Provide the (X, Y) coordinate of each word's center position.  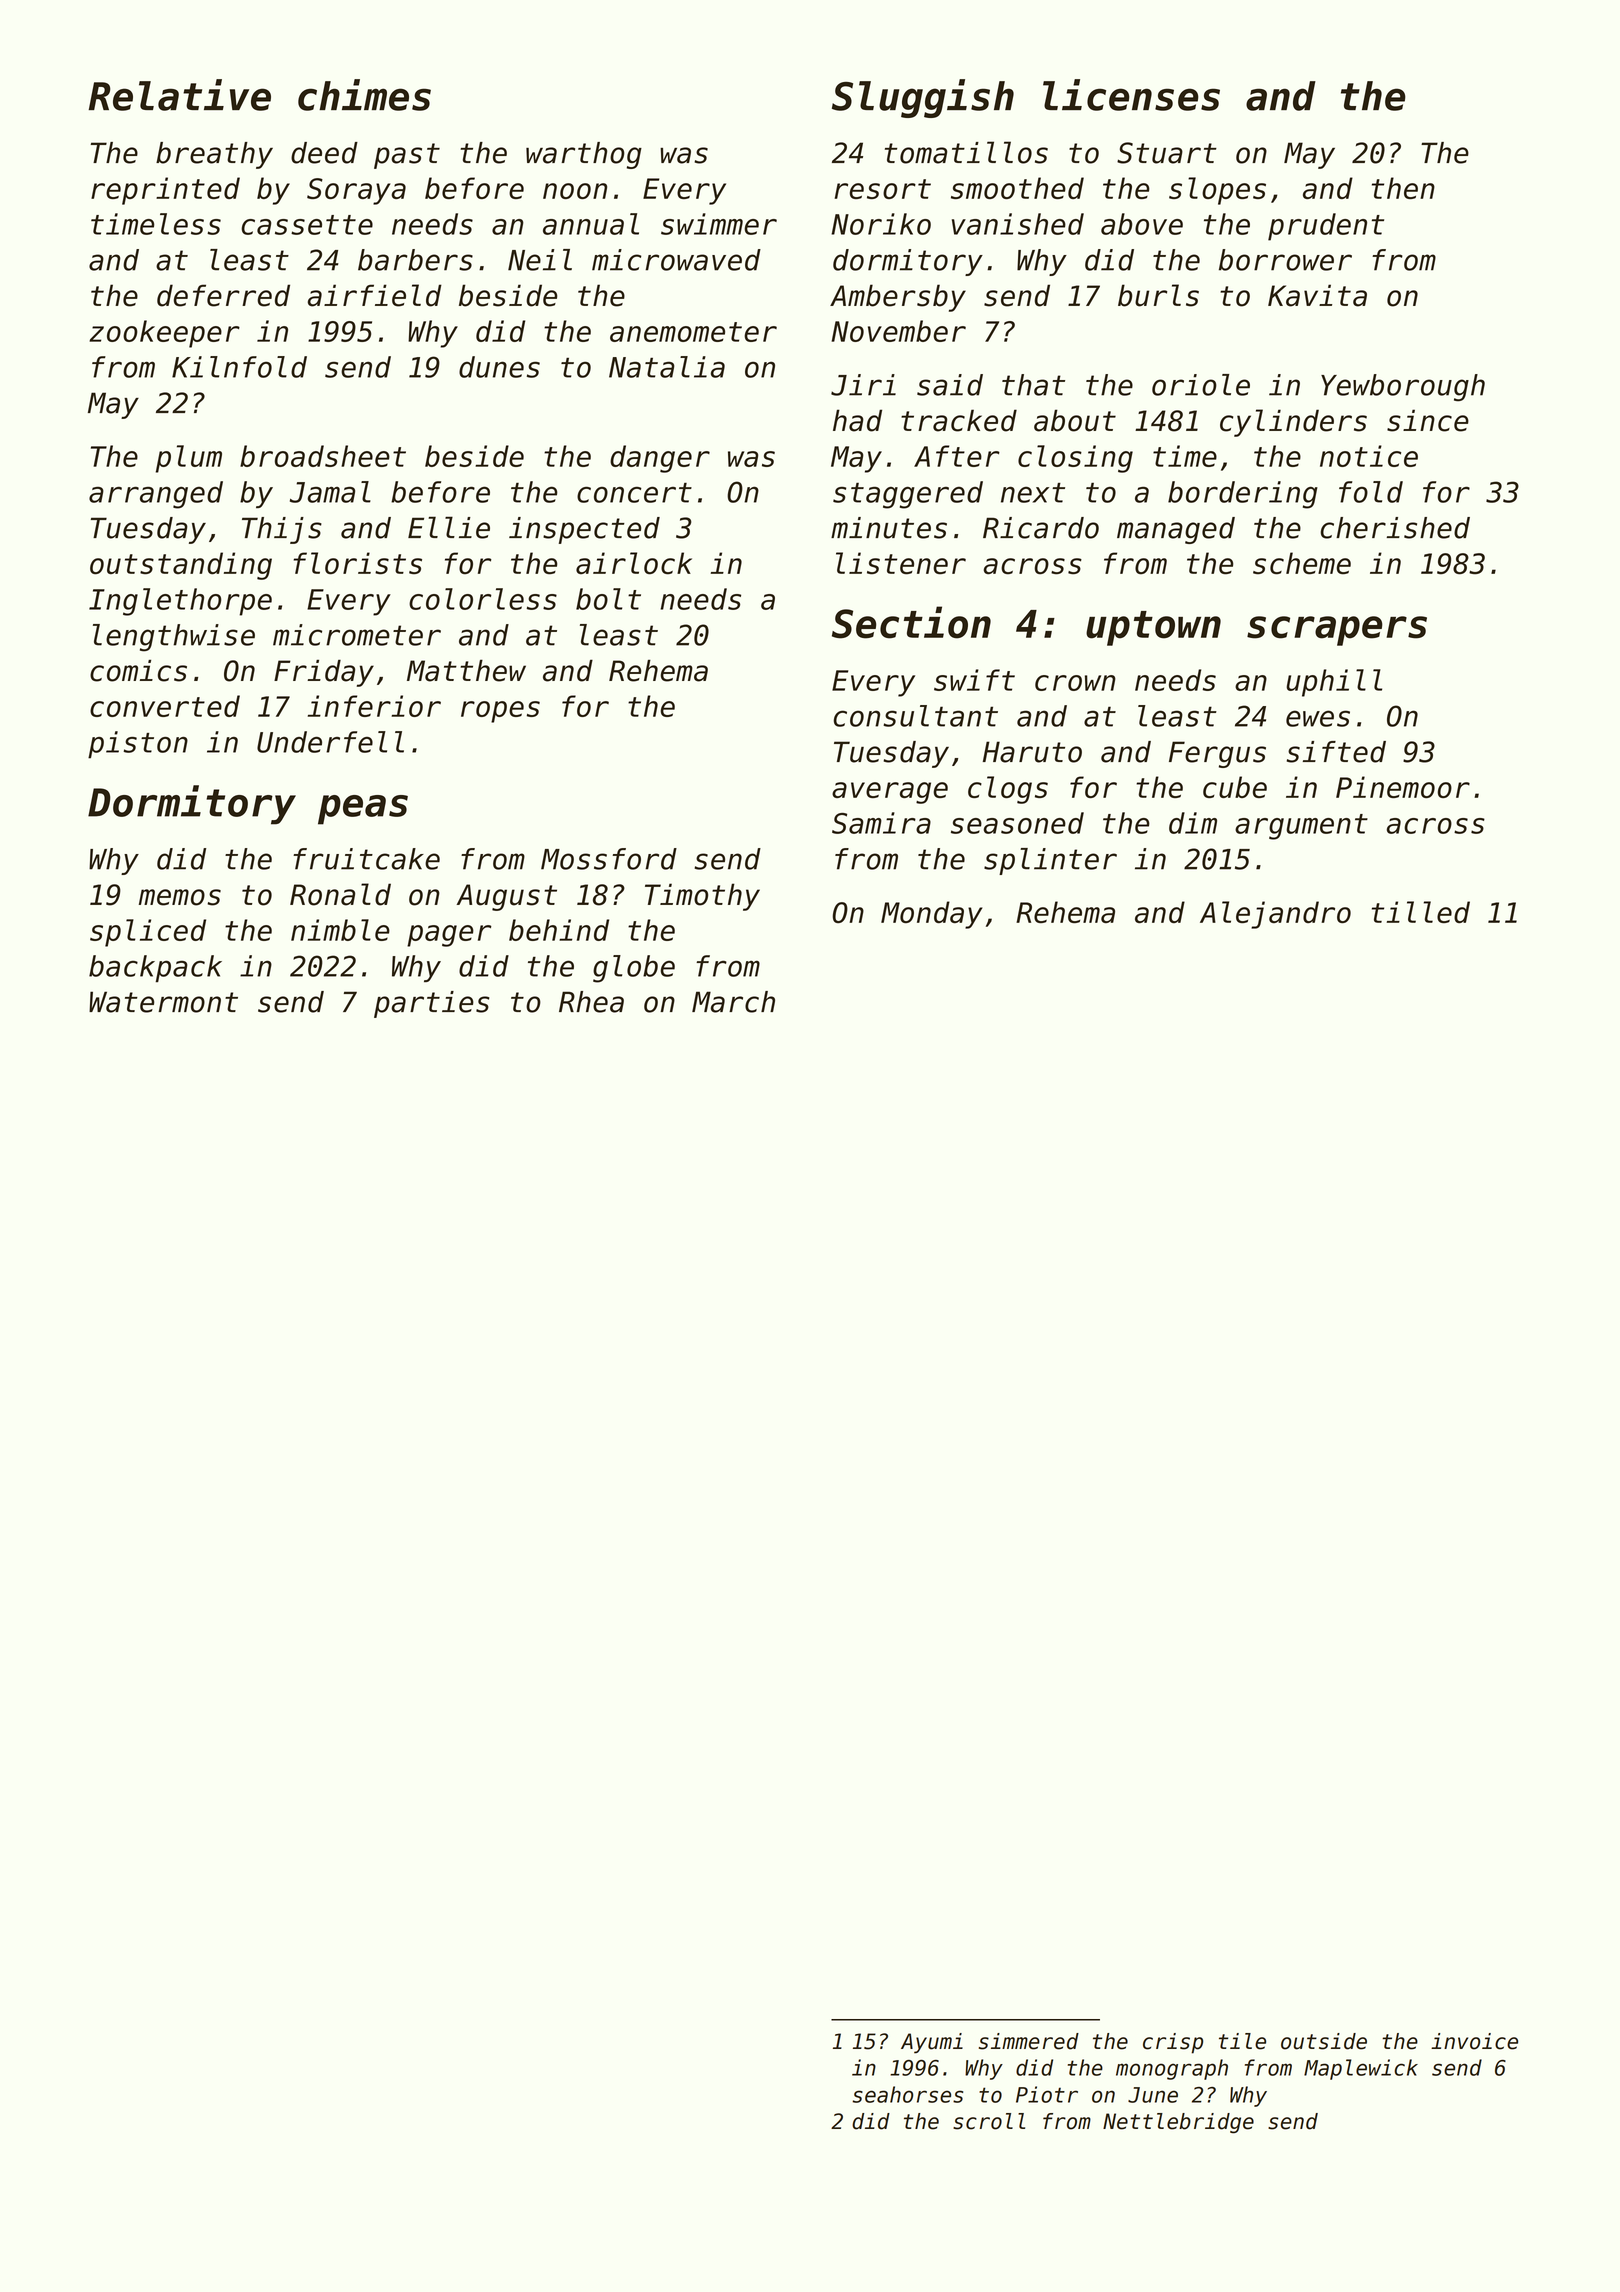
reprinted (165, 191)
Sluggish (923, 98)
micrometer (357, 635)
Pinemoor (1403, 787)
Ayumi (932, 2043)
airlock (634, 563)
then (1403, 188)
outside (1324, 2041)
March (733, 1002)
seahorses (907, 2094)
